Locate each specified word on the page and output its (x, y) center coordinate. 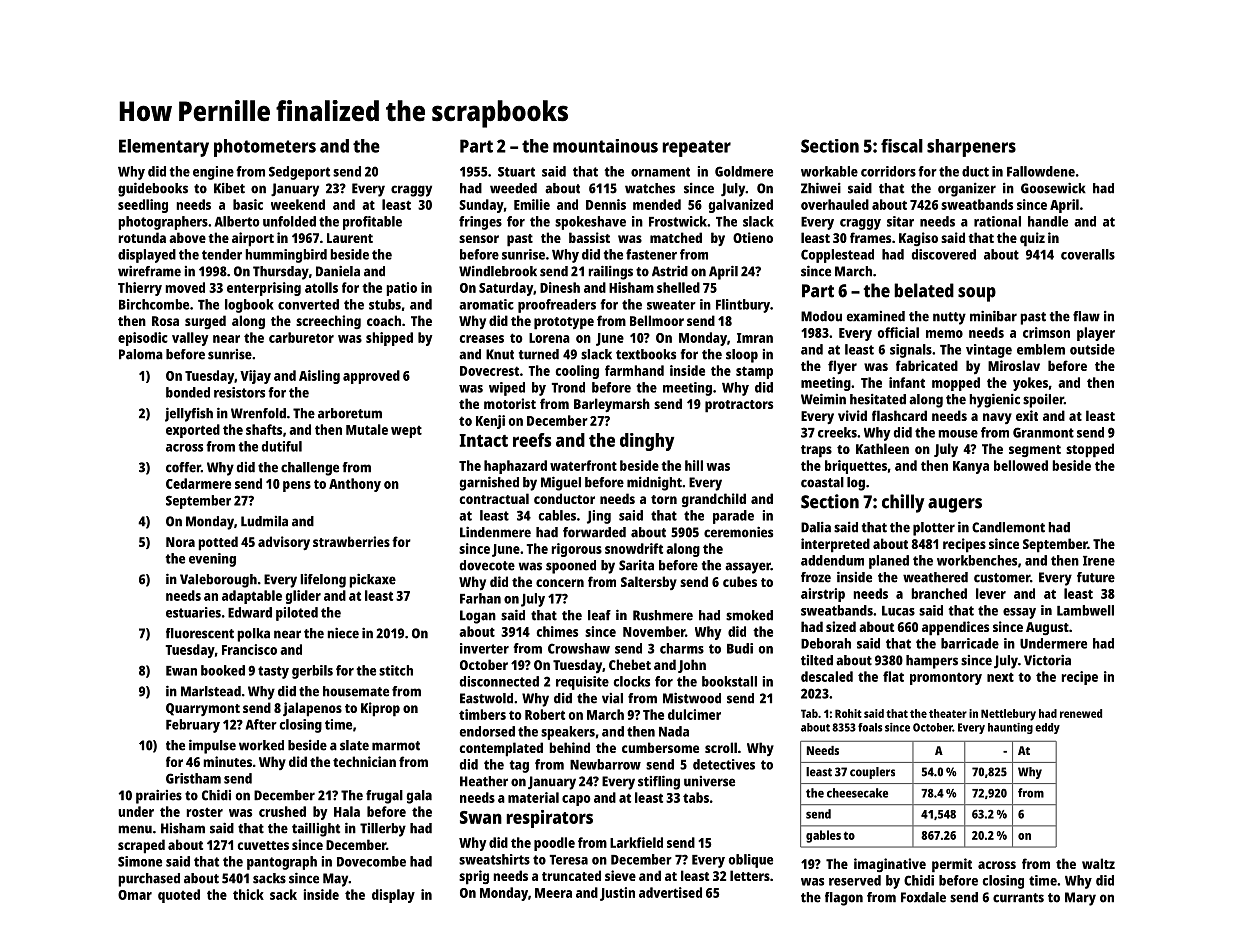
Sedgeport (299, 173)
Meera (553, 893)
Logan (478, 617)
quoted (179, 896)
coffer (183, 467)
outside (1092, 349)
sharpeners (971, 148)
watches (650, 188)
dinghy (647, 442)
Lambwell (1085, 610)
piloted (297, 614)
